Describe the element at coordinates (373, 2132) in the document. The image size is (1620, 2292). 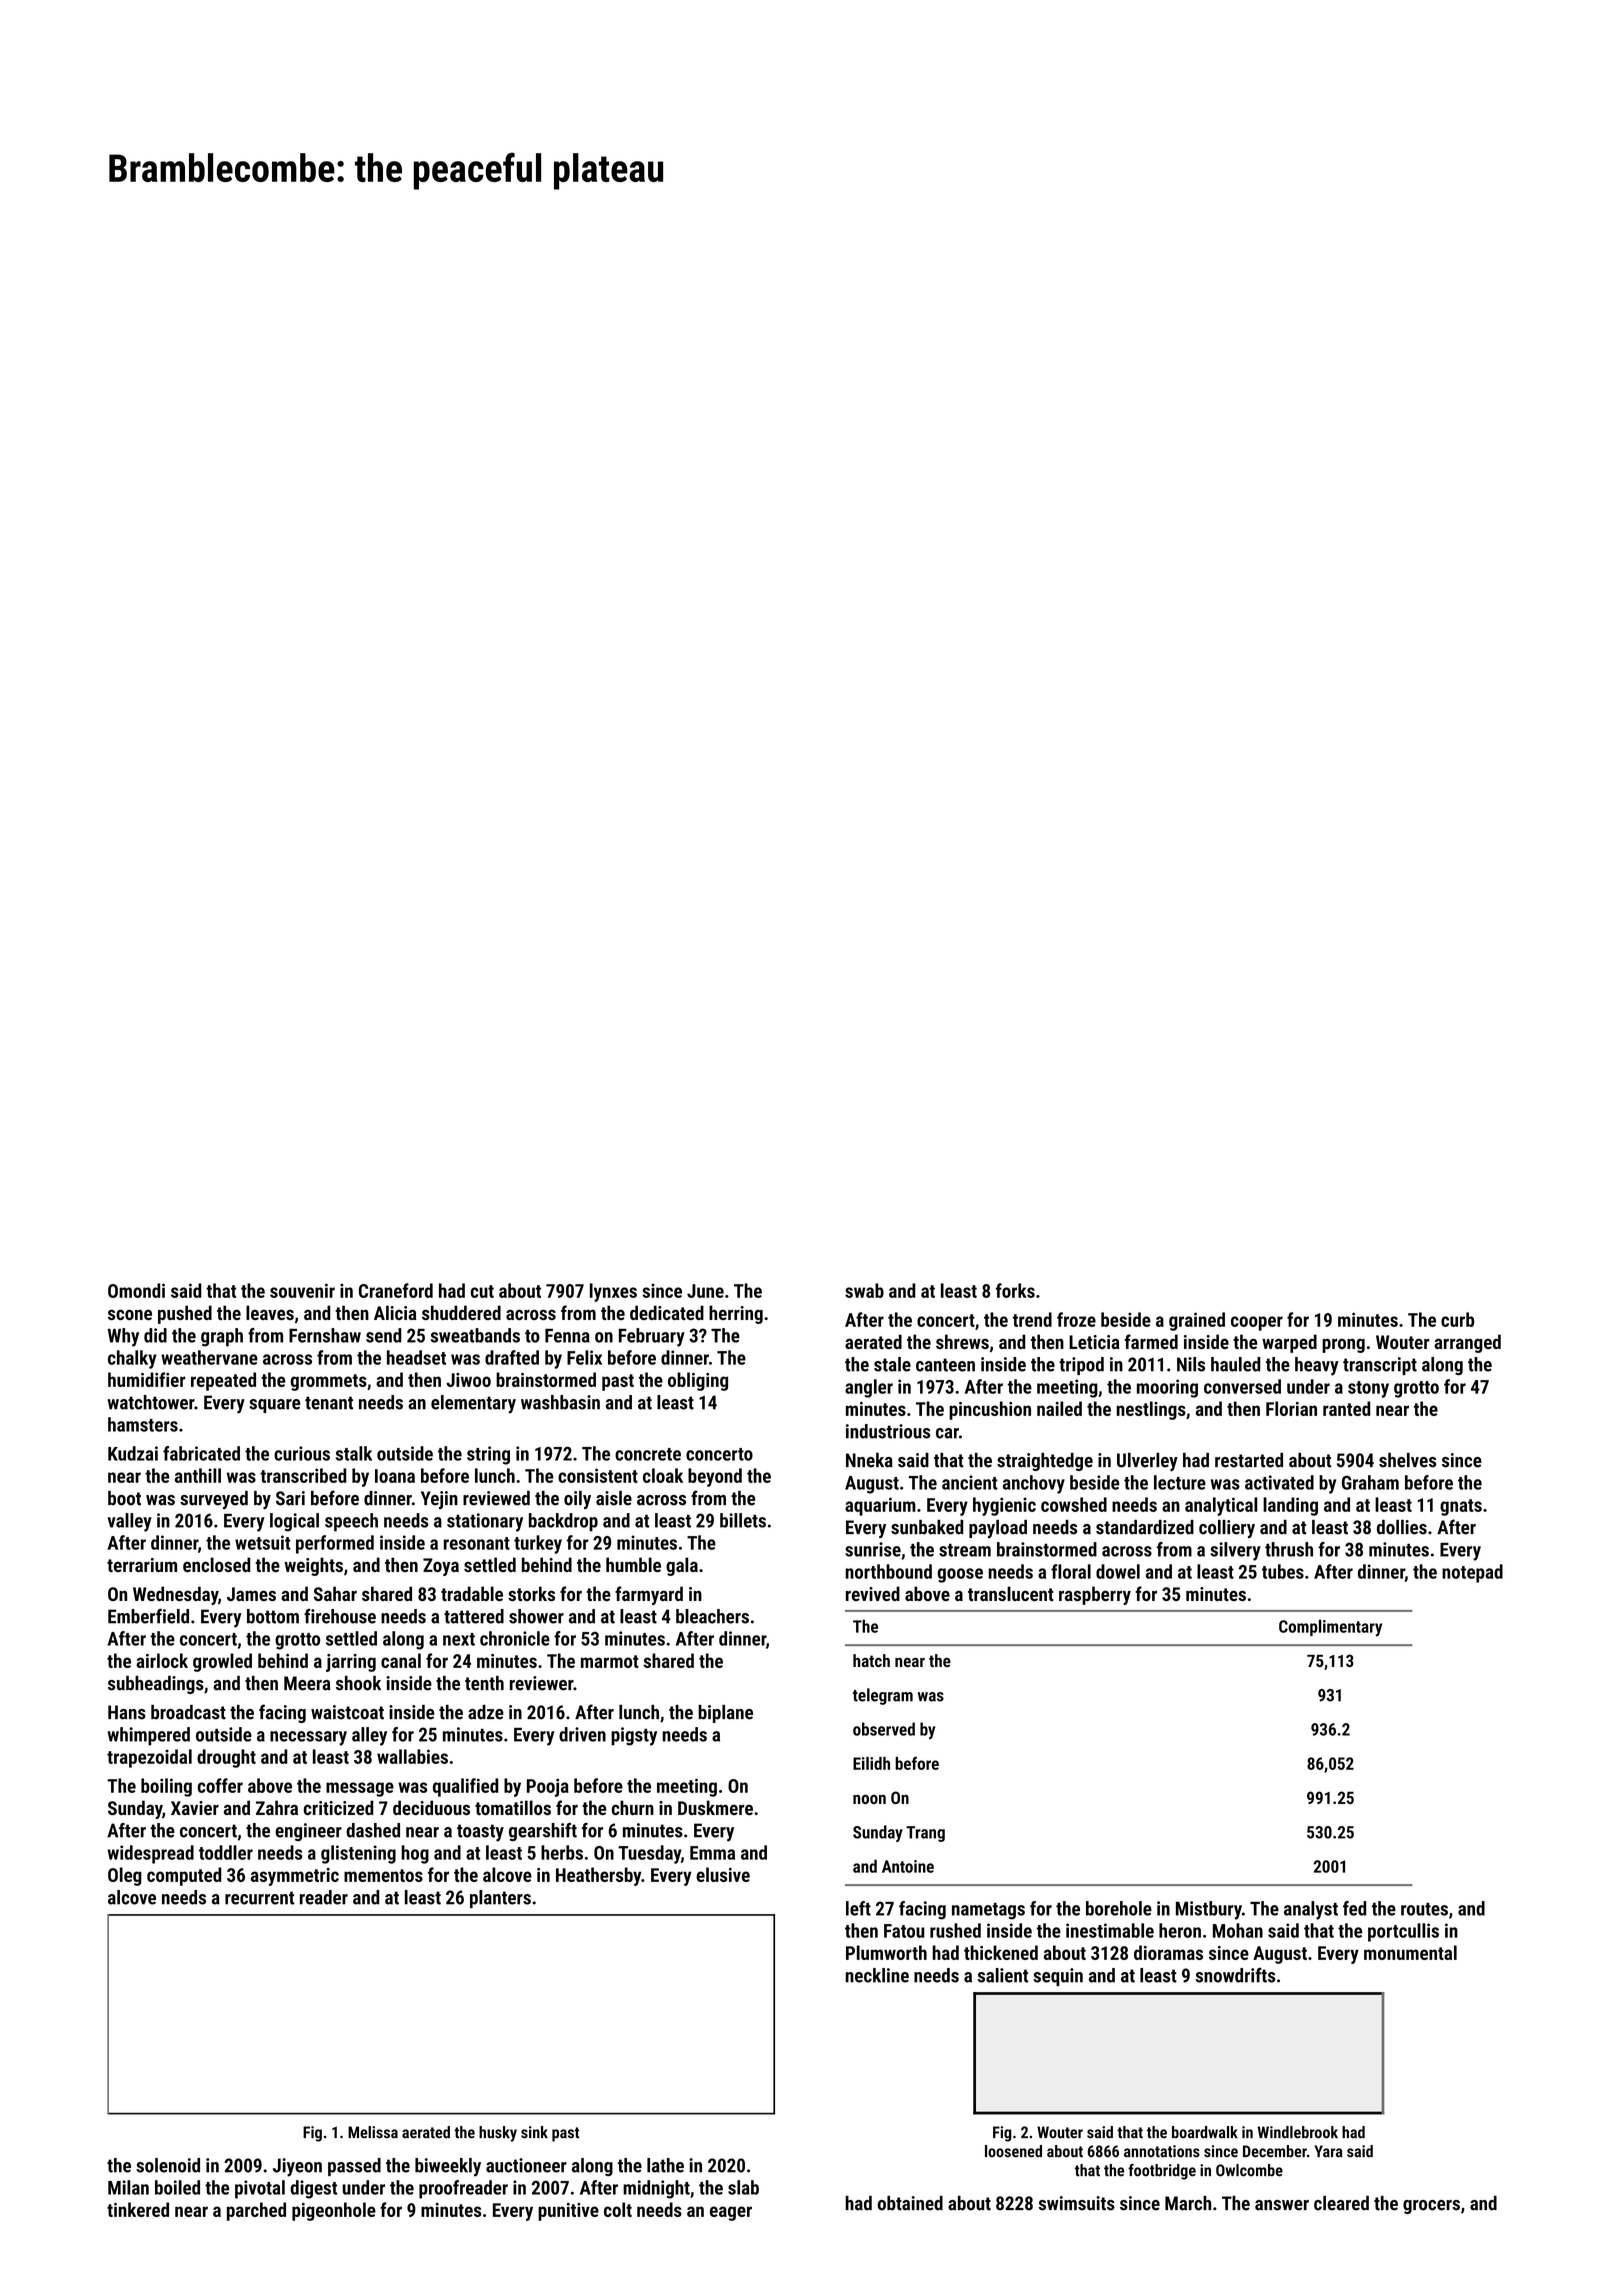
I see `Melissa` at that location.
